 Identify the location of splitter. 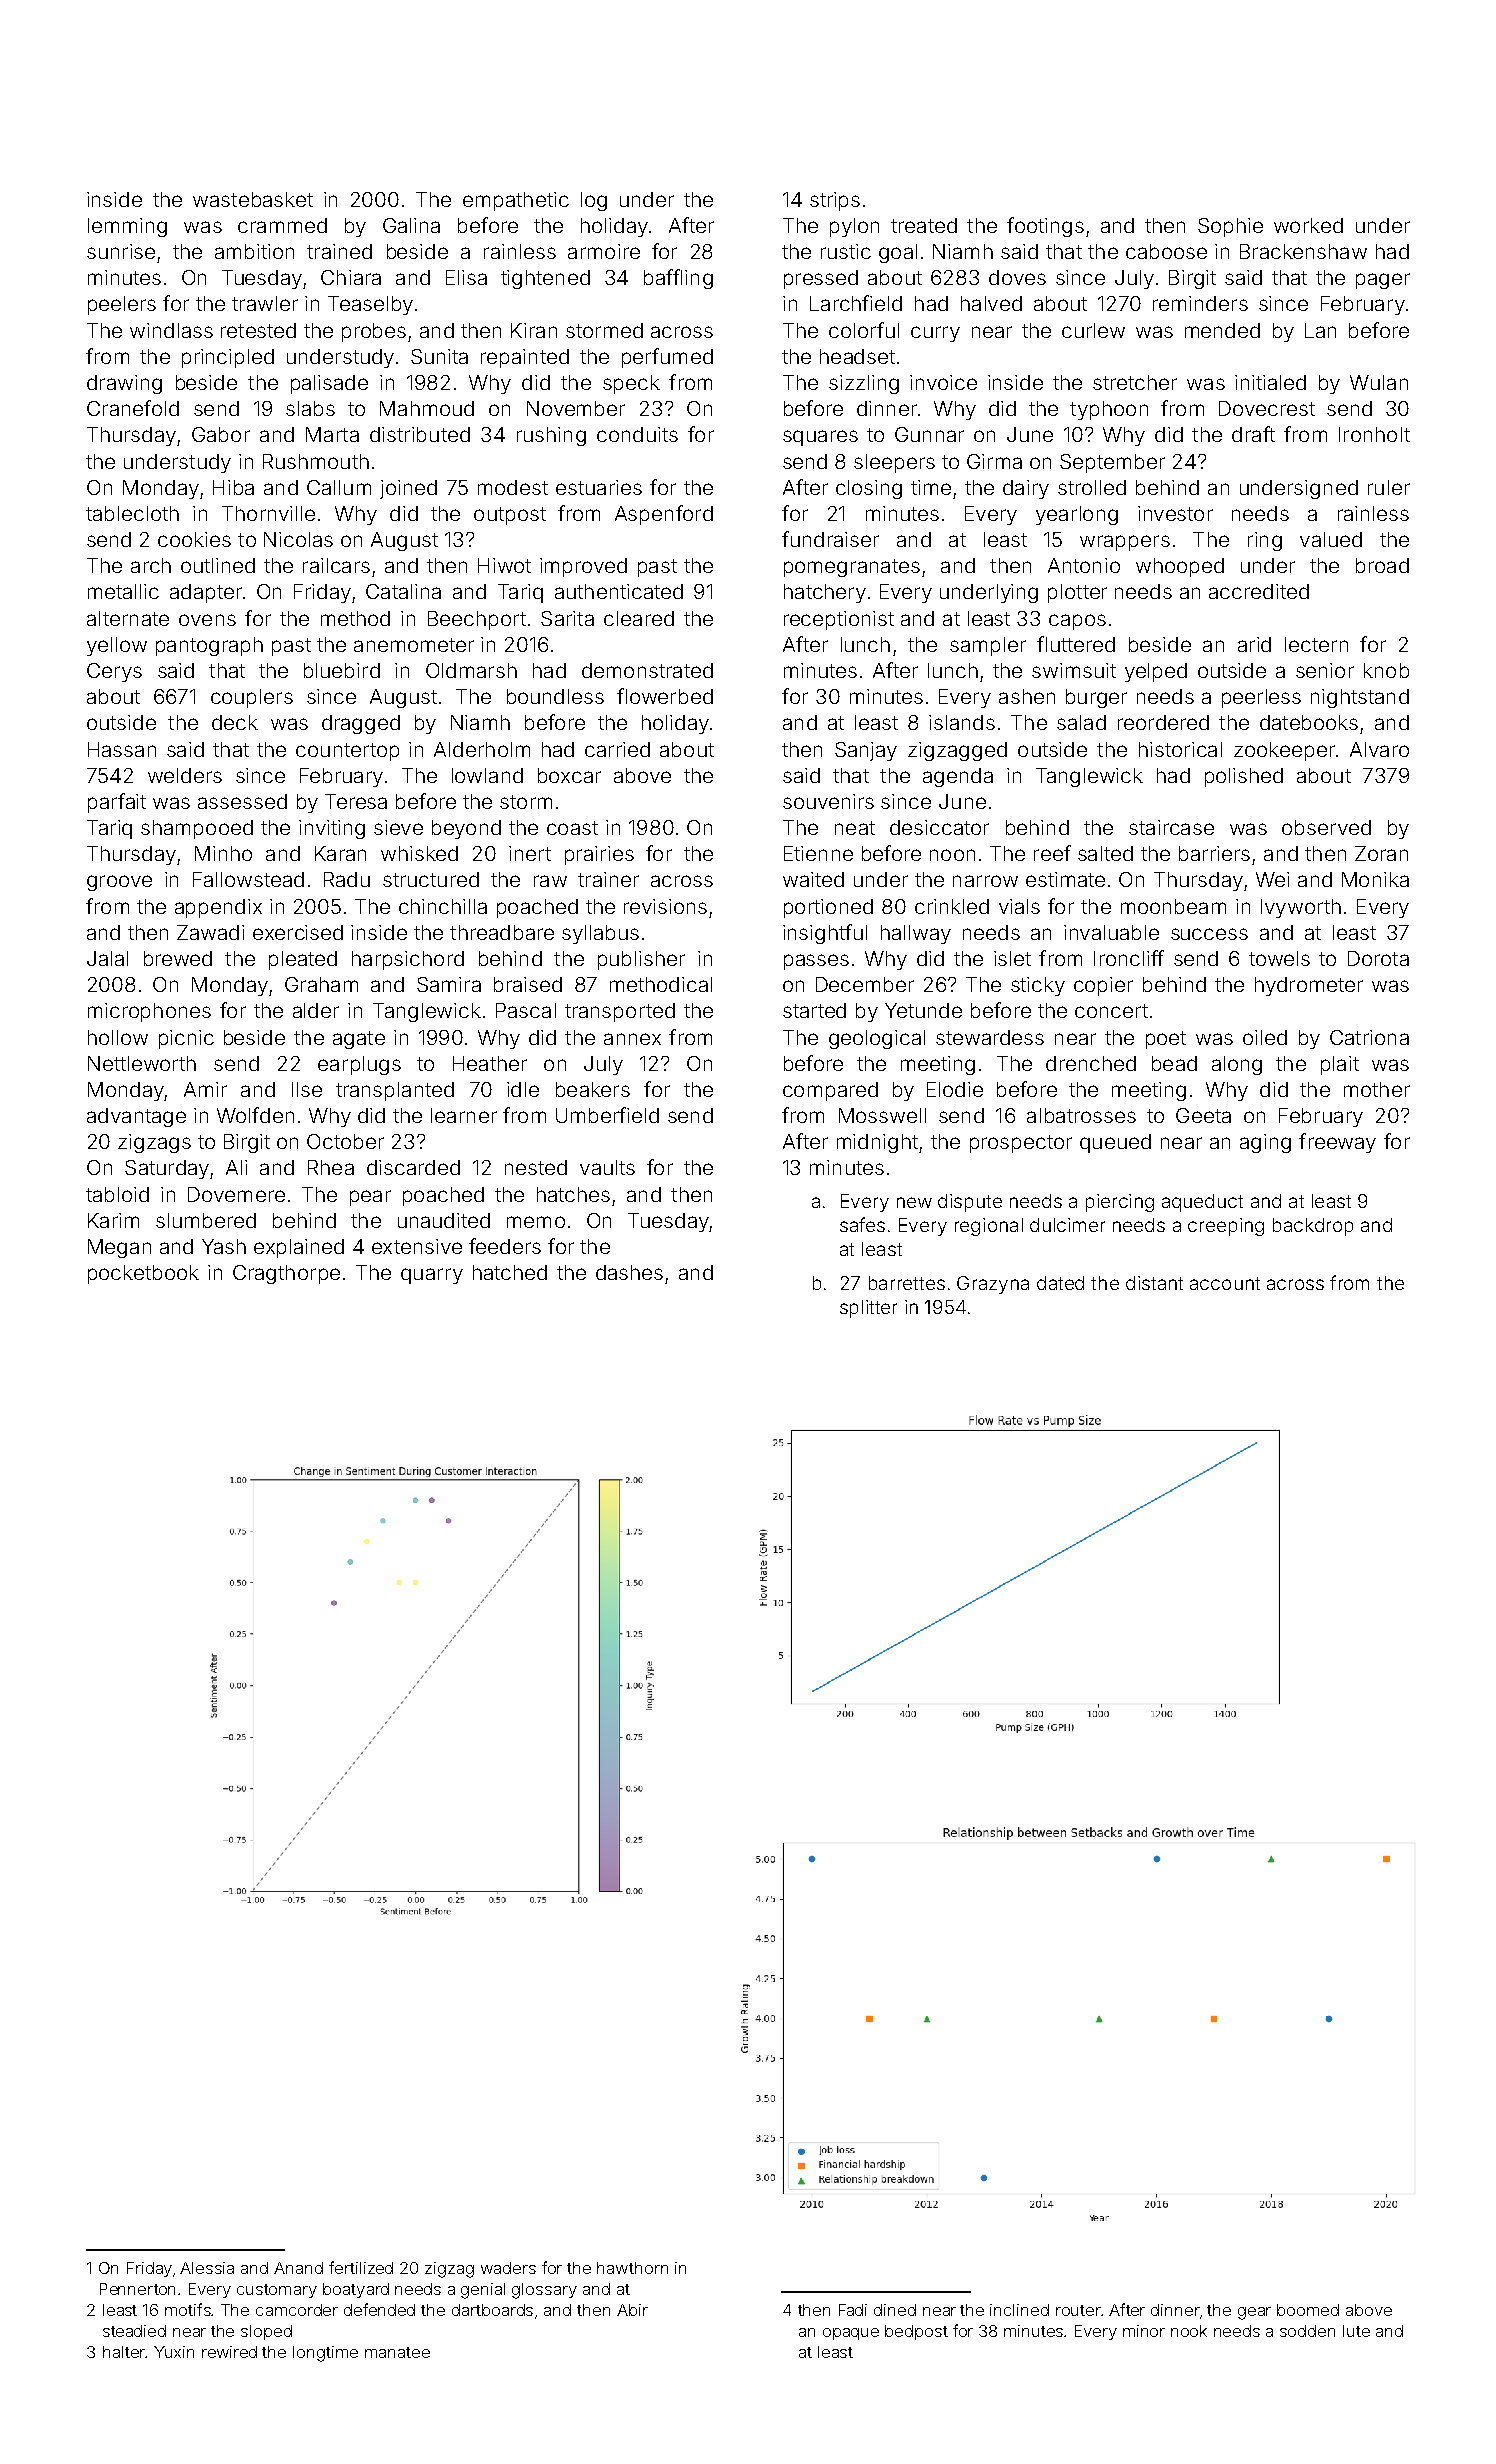
(868, 1309).
